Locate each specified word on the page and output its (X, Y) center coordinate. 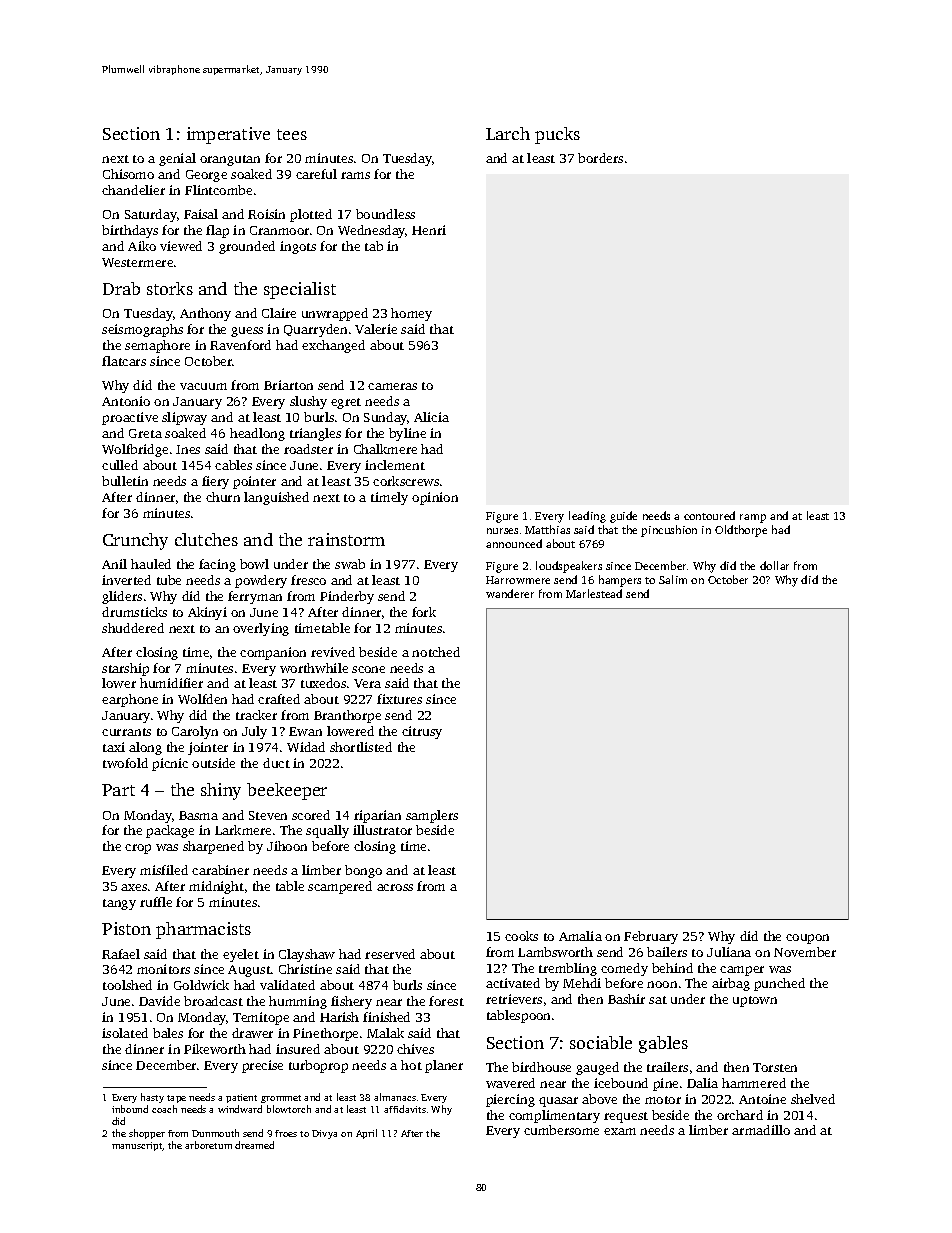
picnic (170, 764)
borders (600, 158)
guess (247, 332)
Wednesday (372, 231)
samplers (432, 816)
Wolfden (202, 699)
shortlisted (361, 747)
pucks (557, 135)
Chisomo (128, 174)
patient (241, 1098)
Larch (508, 133)
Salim (673, 579)
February (651, 937)
